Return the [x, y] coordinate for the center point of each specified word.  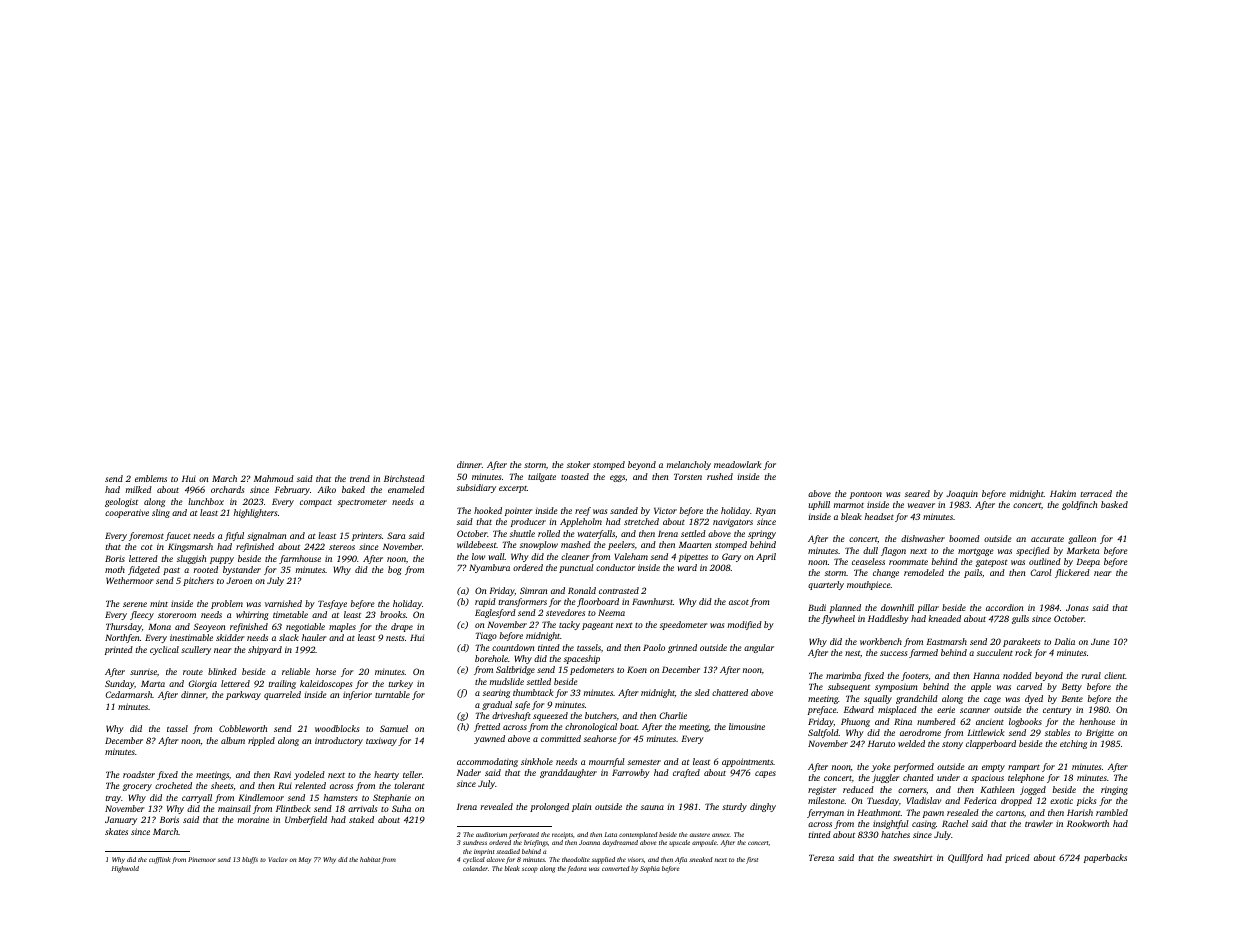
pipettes [693, 557]
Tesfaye [332, 604]
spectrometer [362, 503]
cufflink [159, 860]
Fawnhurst [652, 601]
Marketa [1083, 550]
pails [973, 573]
